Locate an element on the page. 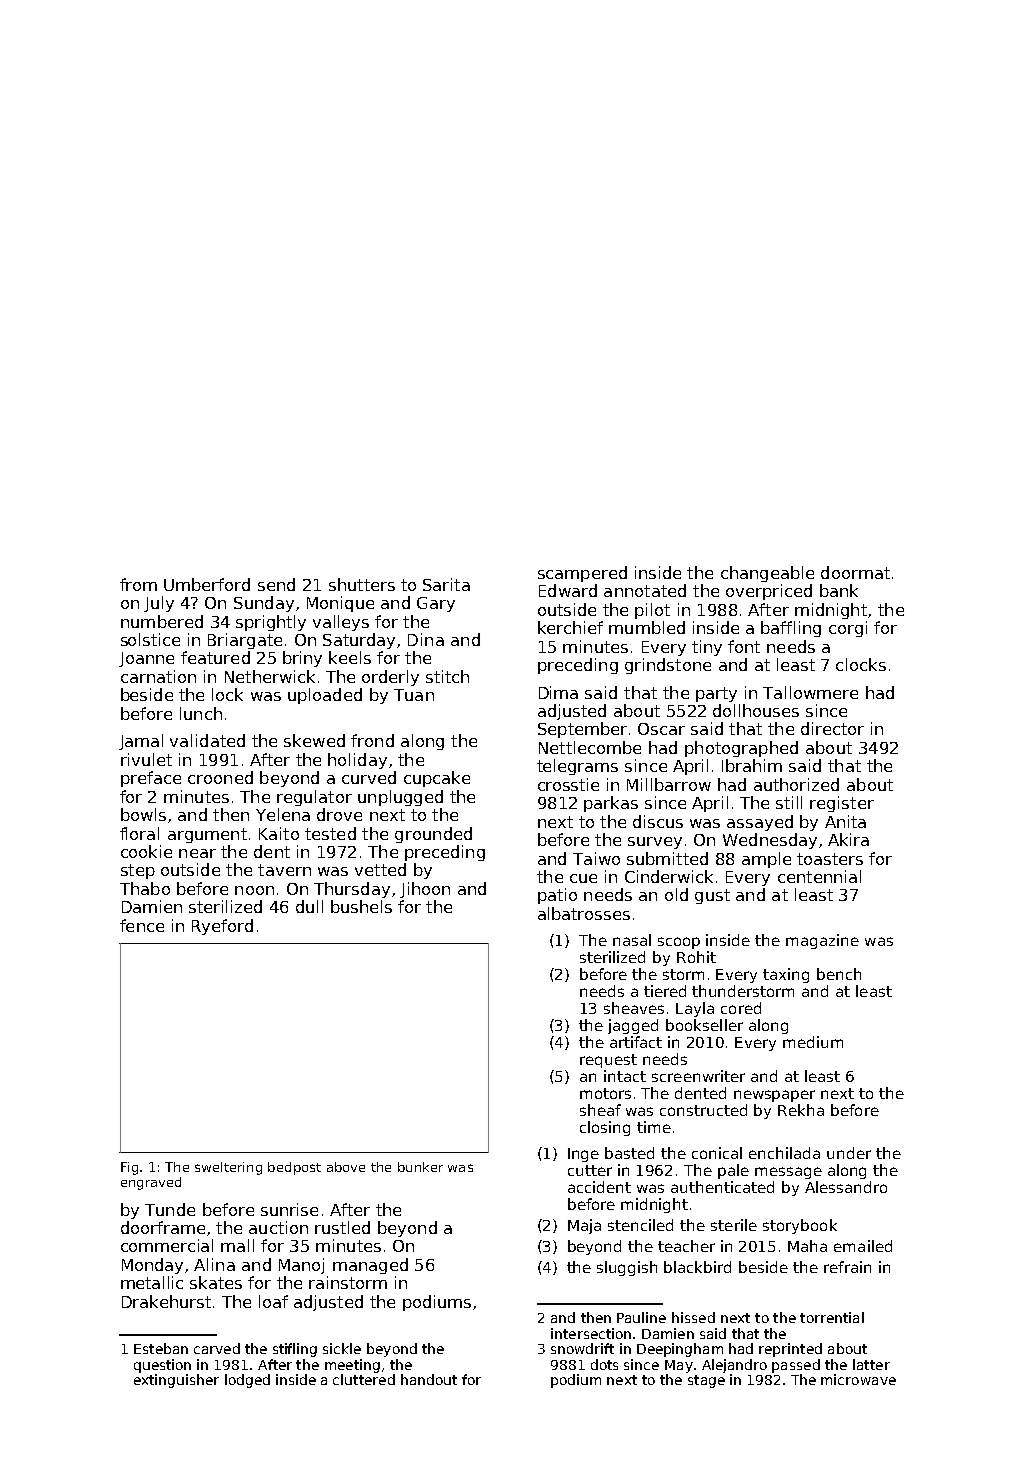 Image resolution: width=1026 pixels, height=1458 pixels. dots is located at coordinates (604, 1364).
